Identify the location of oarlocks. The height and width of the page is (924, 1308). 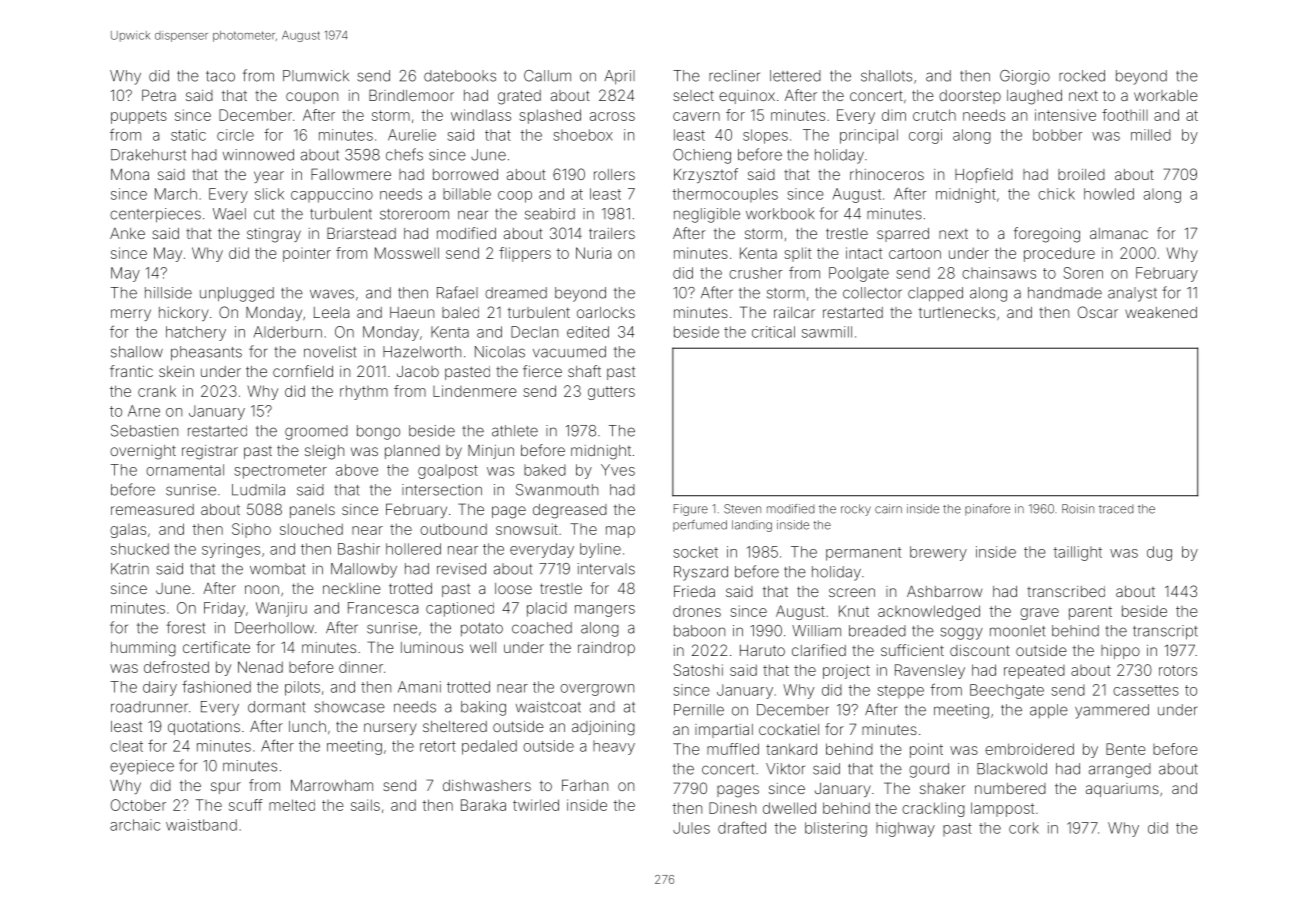
(606, 312).
